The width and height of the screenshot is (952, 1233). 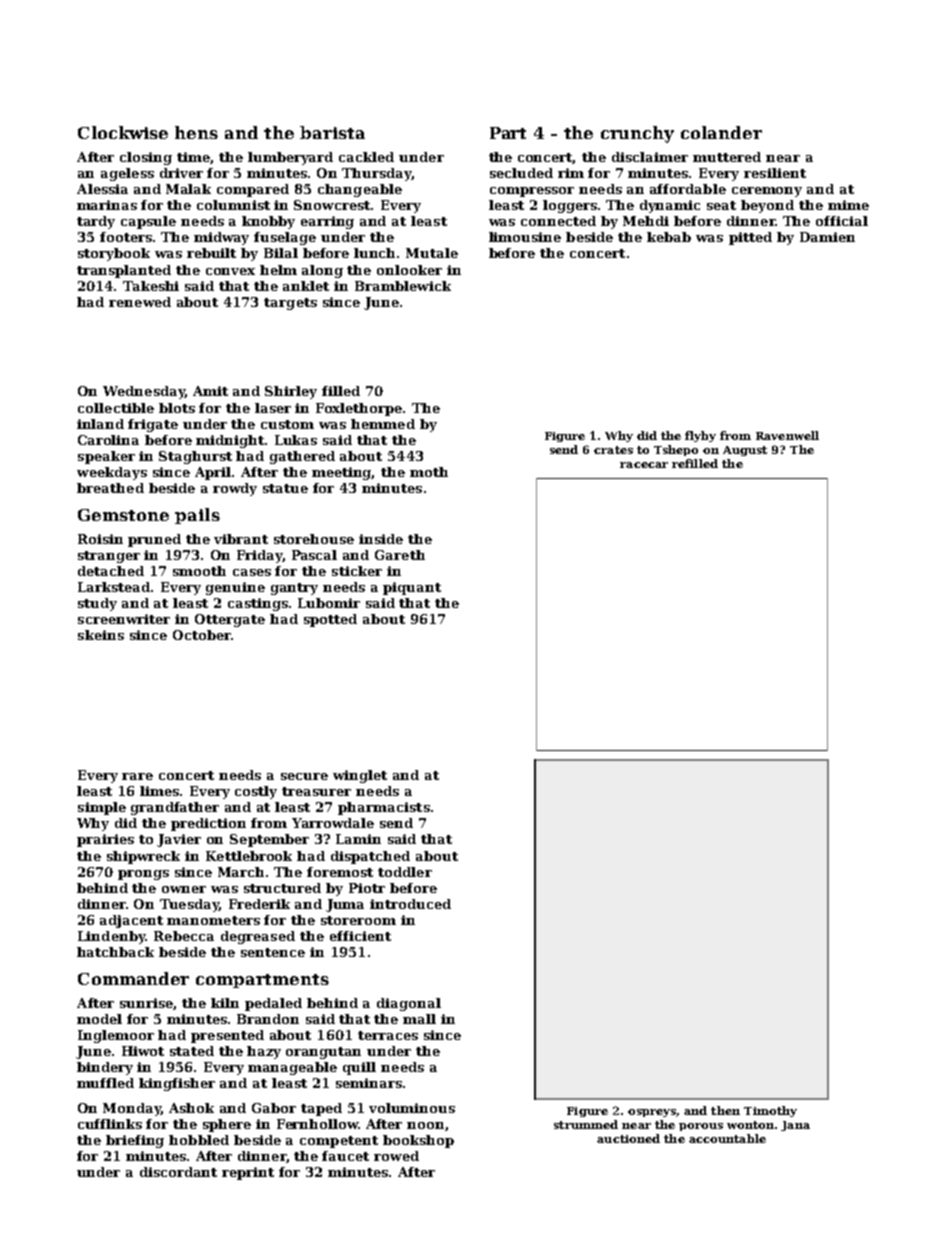 I want to click on pharmacists, so click(x=384, y=808).
